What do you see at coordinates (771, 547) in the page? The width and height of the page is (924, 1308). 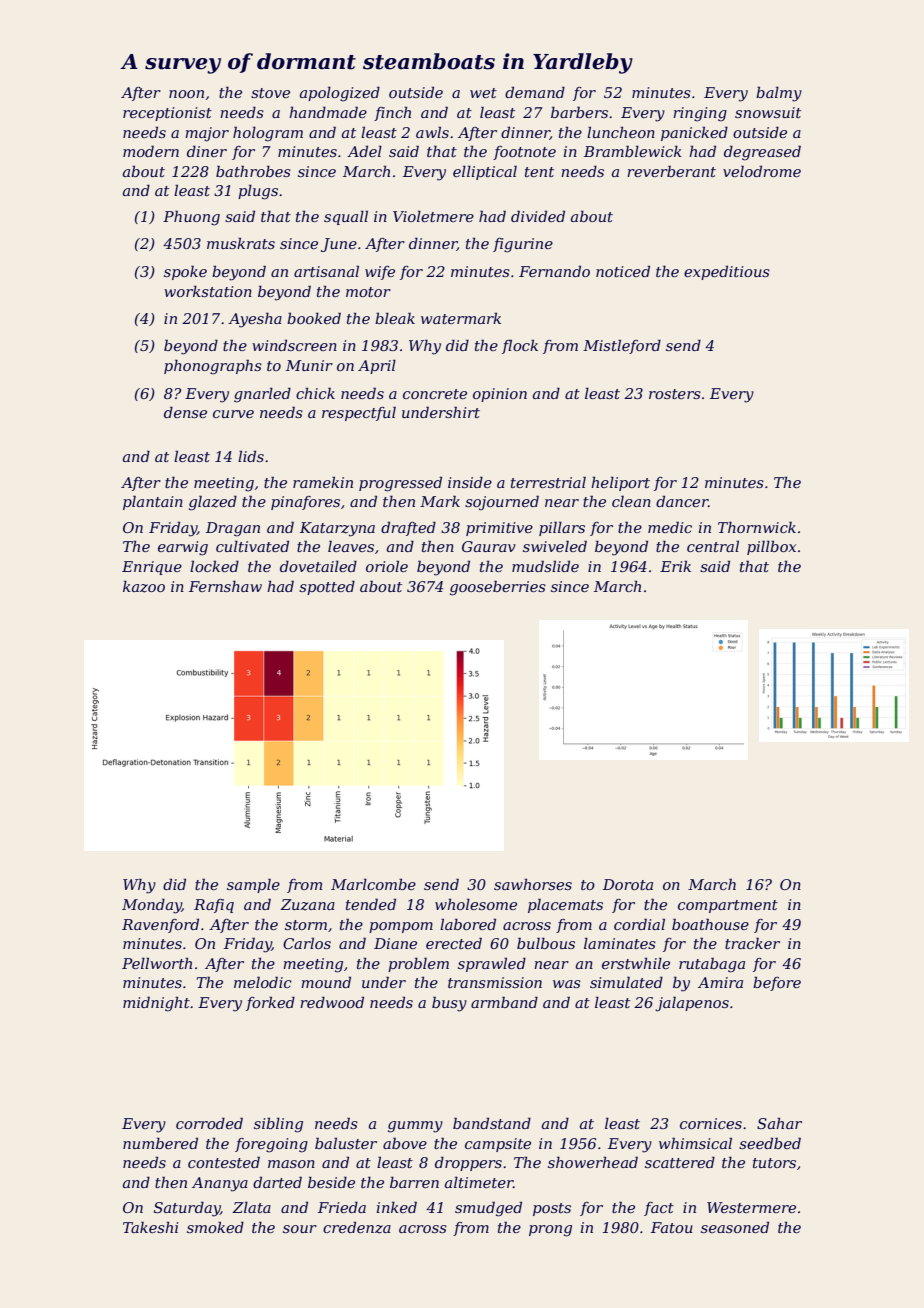 I see `pillbox` at bounding box center [771, 547].
